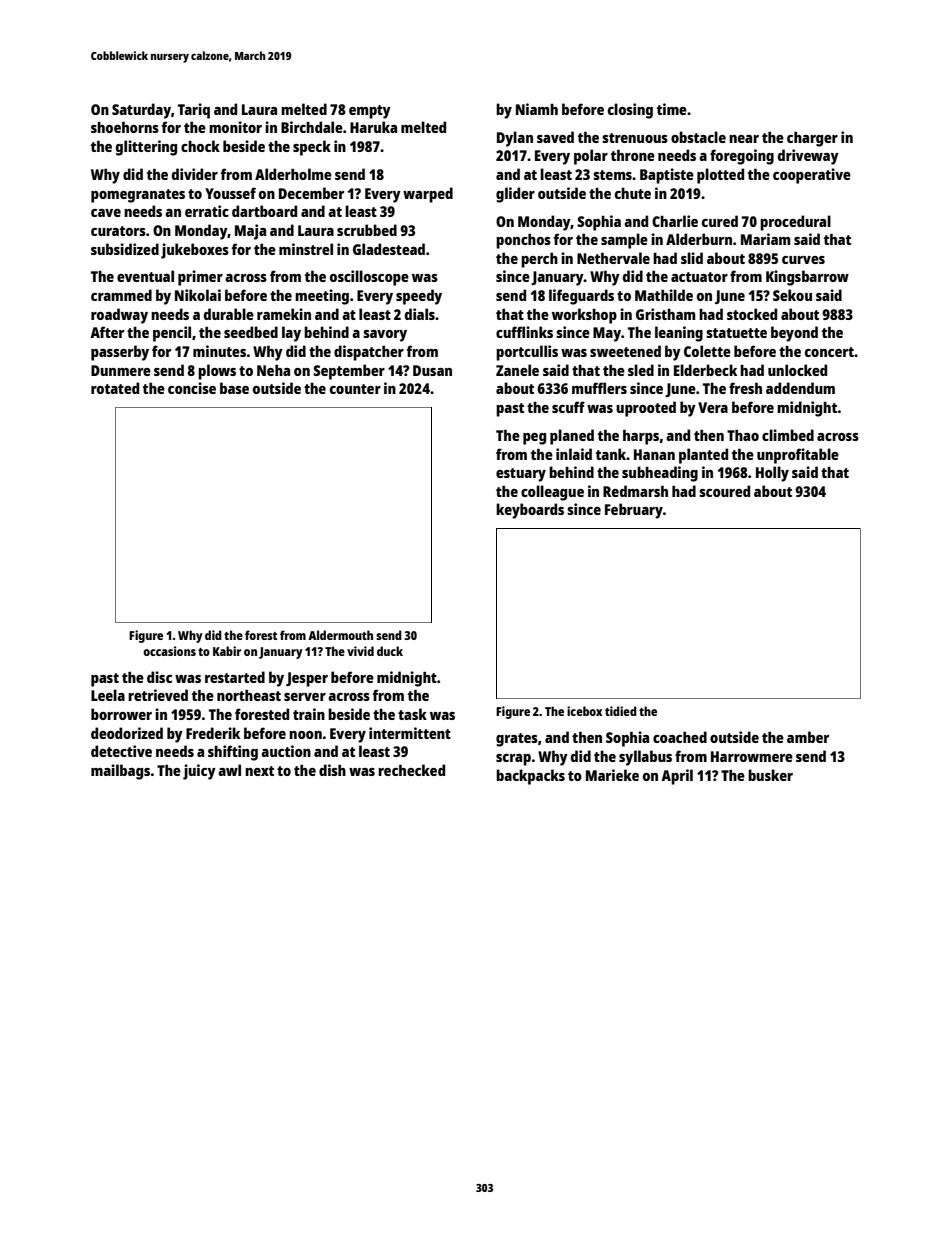  Describe the element at coordinates (229, 314) in the screenshot. I see `durable` at that location.
